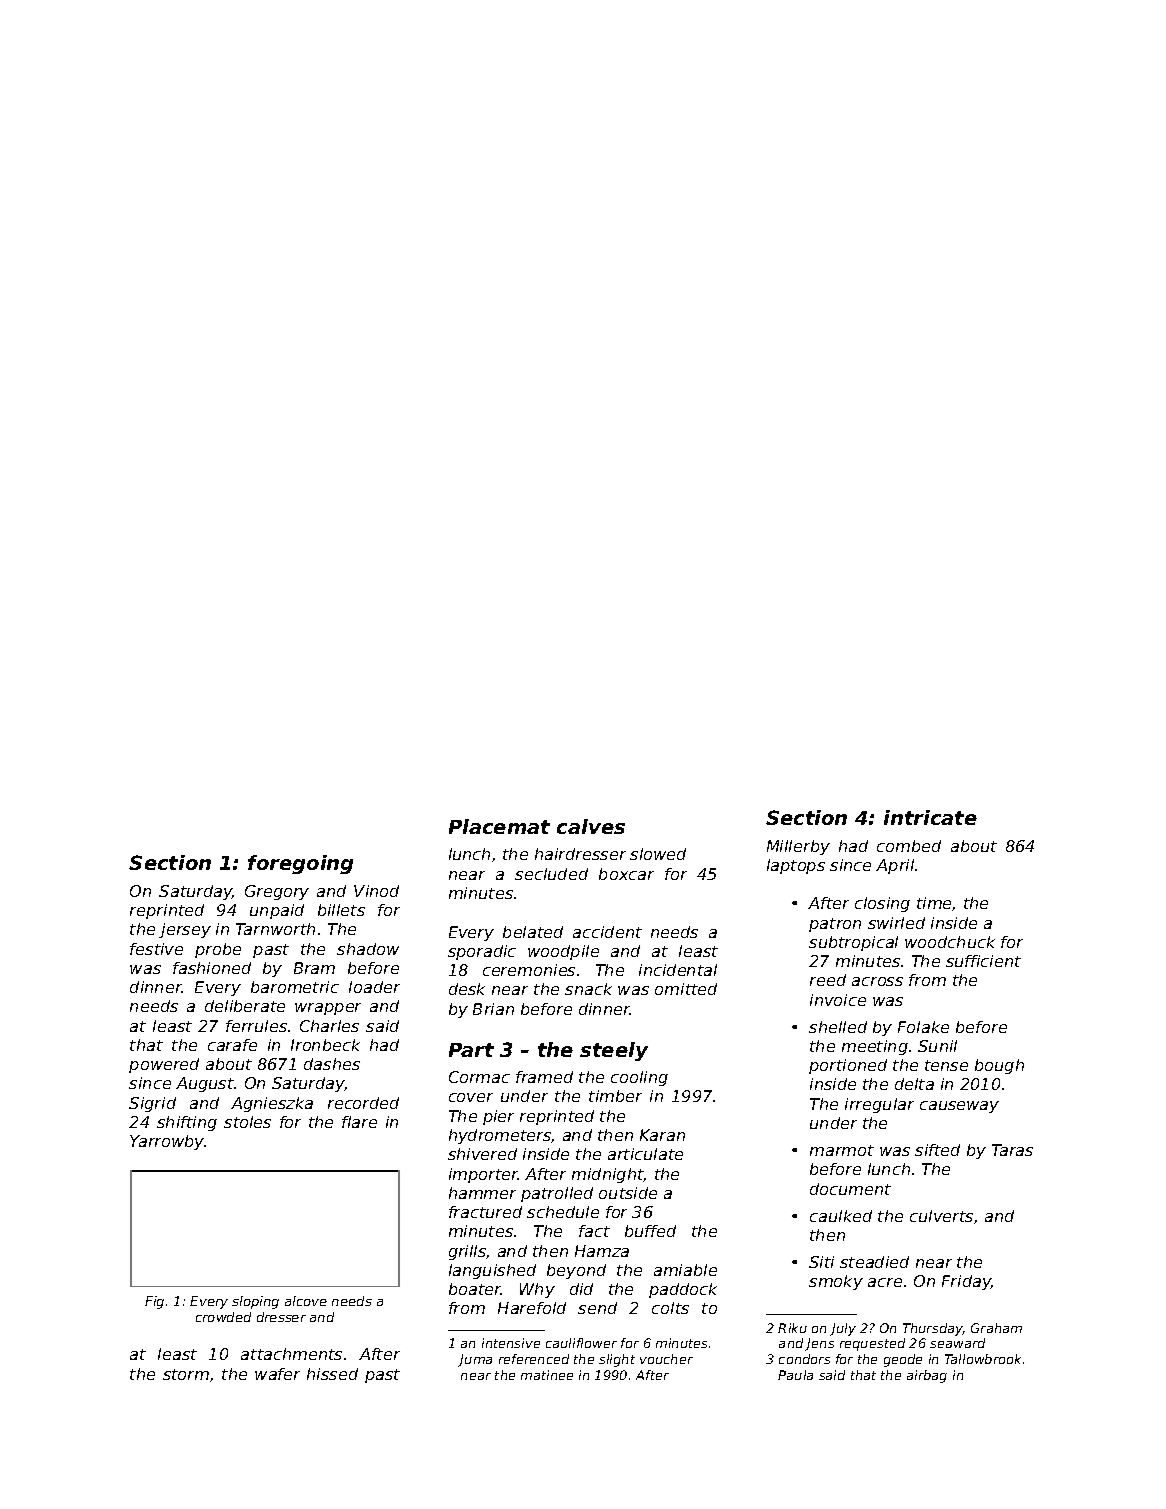 The image size is (1166, 1509). Describe the element at coordinates (999, 1066) in the image. I see `bough` at that location.
